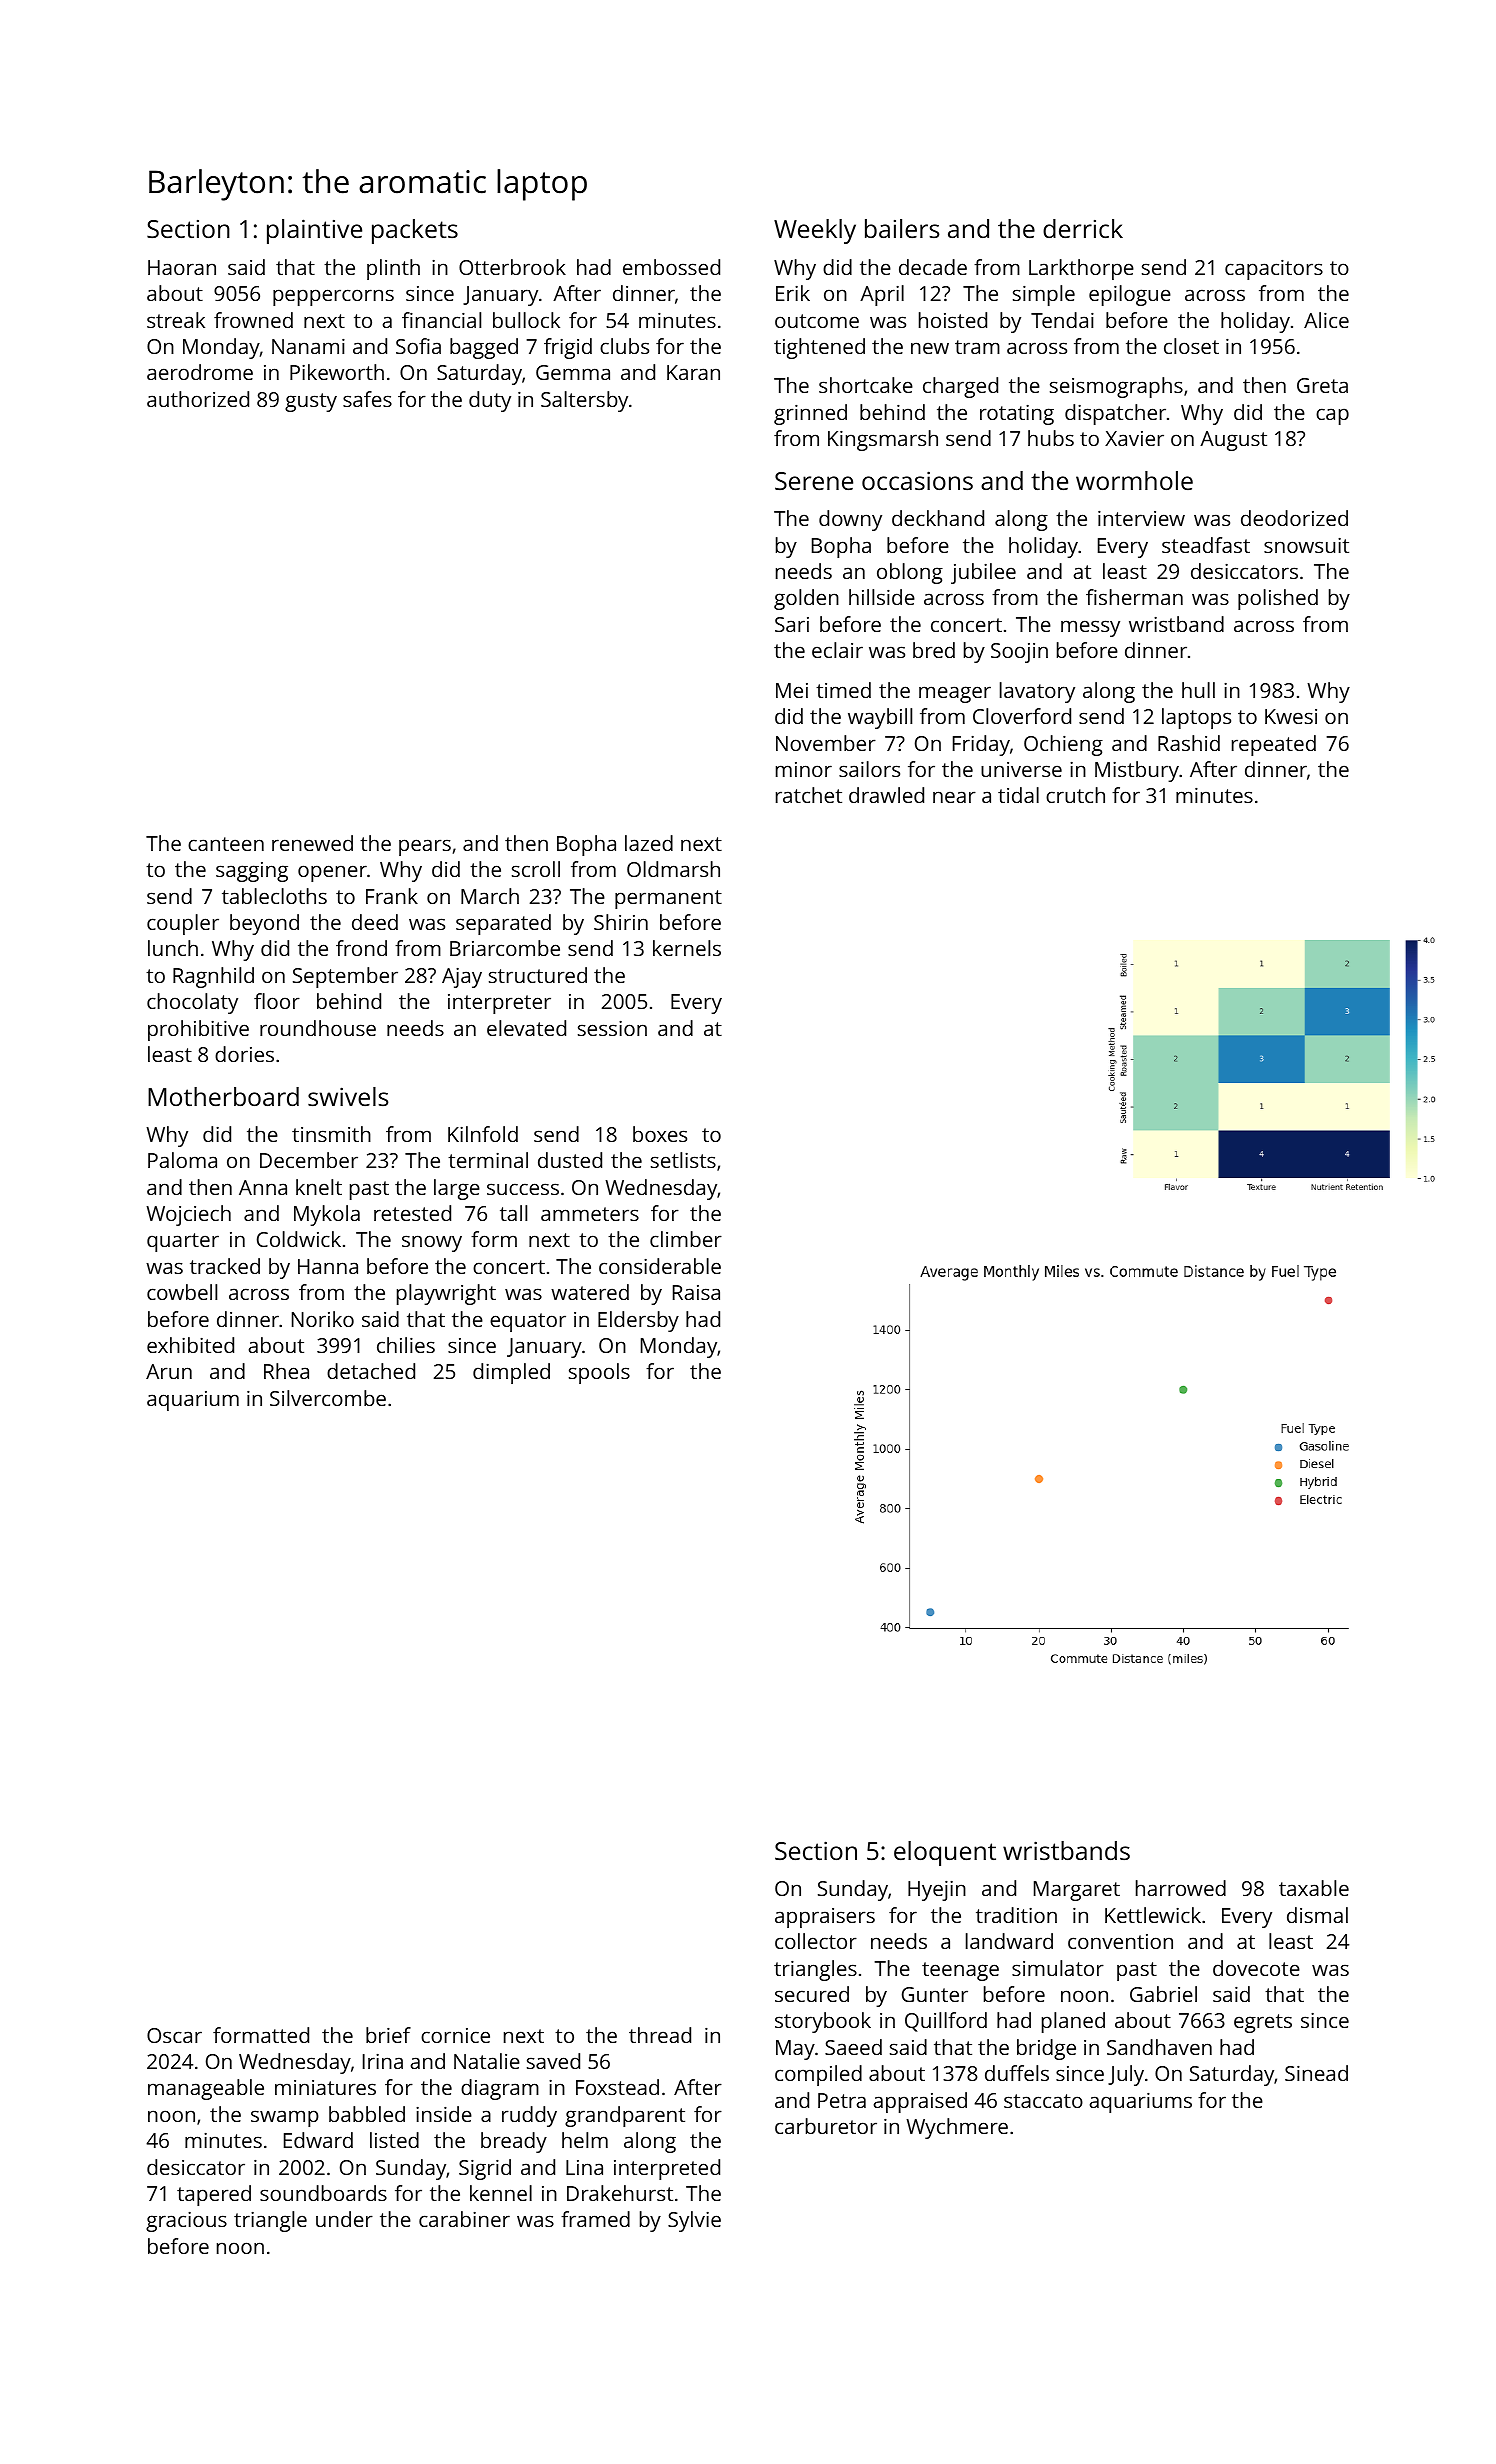  I want to click on playwright, so click(446, 1294).
